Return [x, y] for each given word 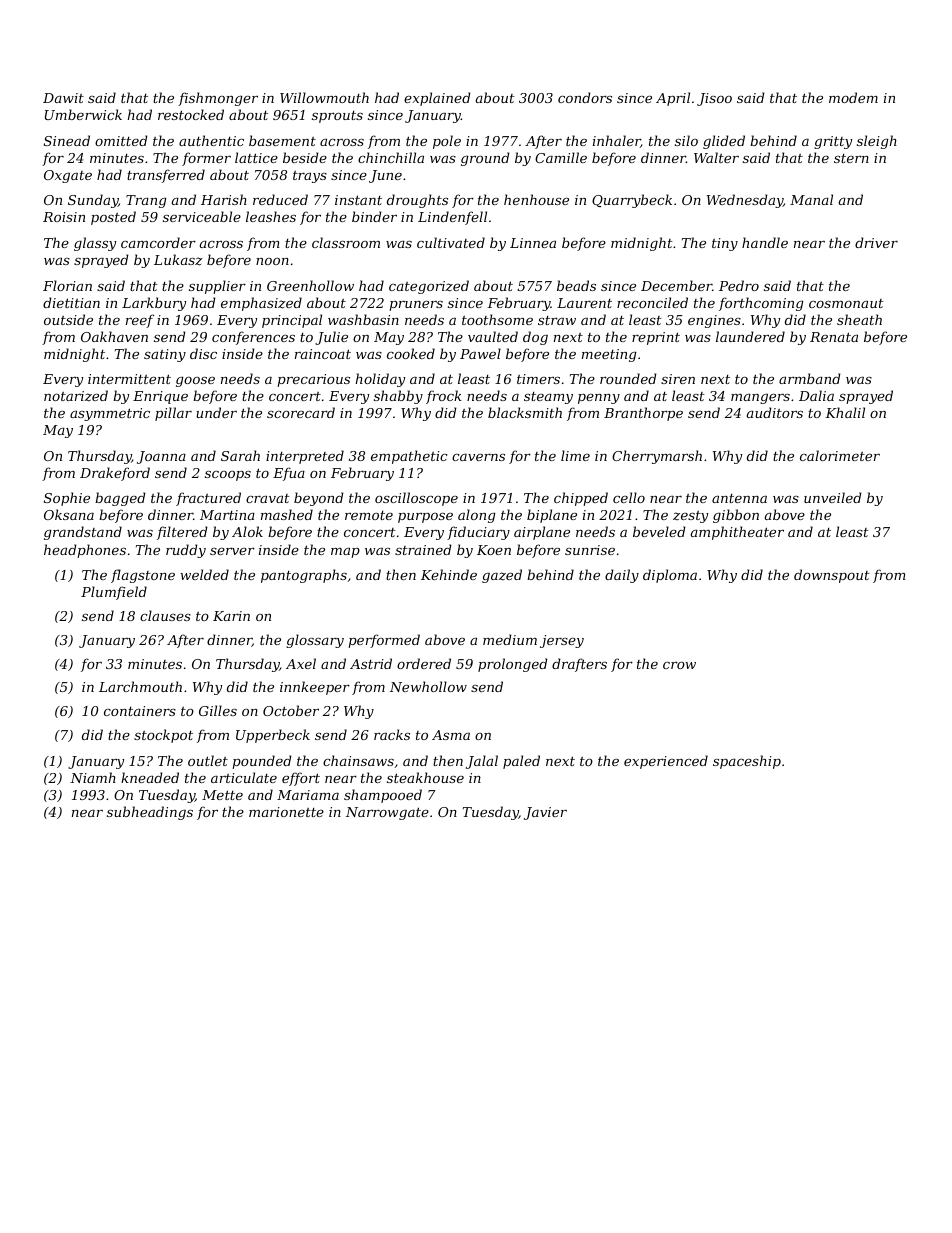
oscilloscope [416, 499]
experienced [666, 762]
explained [437, 99]
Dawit [63, 98]
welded [204, 574]
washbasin [363, 319]
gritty [833, 142]
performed [384, 641]
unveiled [833, 497]
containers [140, 711]
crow [679, 665]
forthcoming [761, 304]
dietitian [71, 302]
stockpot [163, 736]
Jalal [482, 762]
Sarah [240, 455]
